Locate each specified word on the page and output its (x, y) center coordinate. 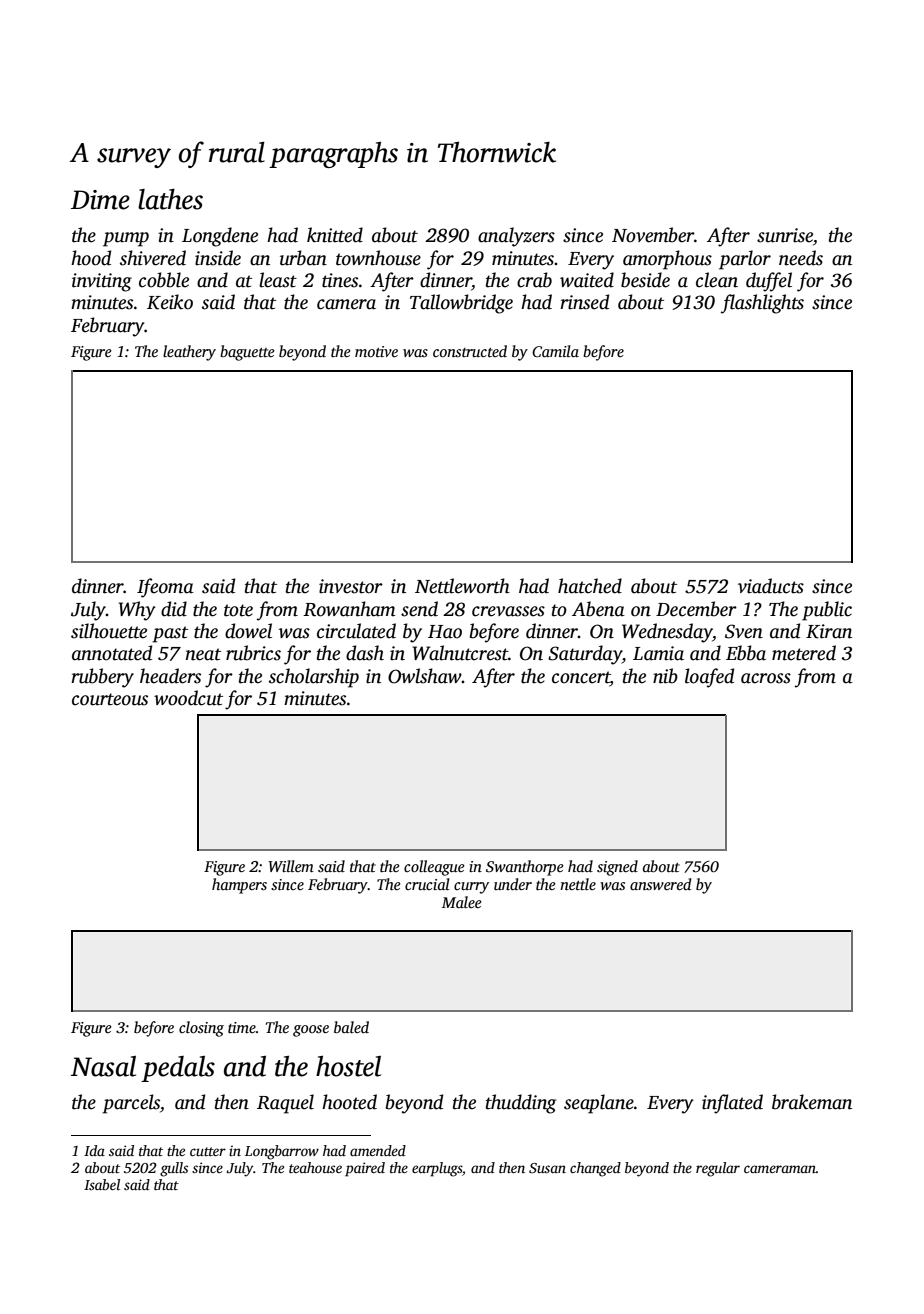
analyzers (516, 237)
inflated (732, 1104)
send (419, 609)
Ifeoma (165, 588)
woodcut (188, 698)
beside (645, 280)
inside (218, 258)
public (827, 611)
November (653, 235)
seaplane (599, 1104)
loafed (709, 678)
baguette (247, 353)
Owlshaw (425, 676)
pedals (178, 1069)
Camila (555, 351)
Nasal (103, 1066)
